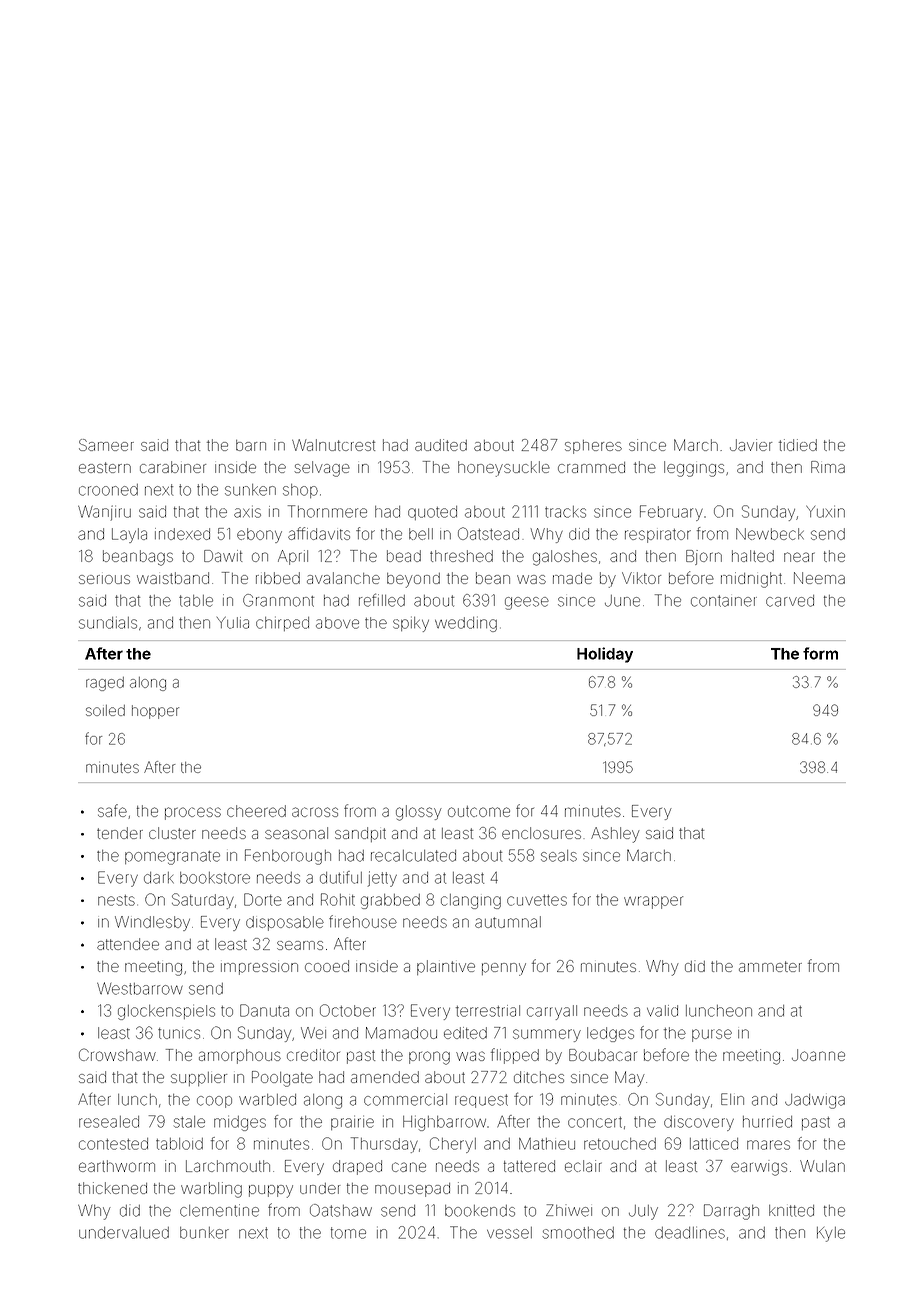 The width and height of the screenshot is (924, 1308). I want to click on Dorte, so click(263, 899).
